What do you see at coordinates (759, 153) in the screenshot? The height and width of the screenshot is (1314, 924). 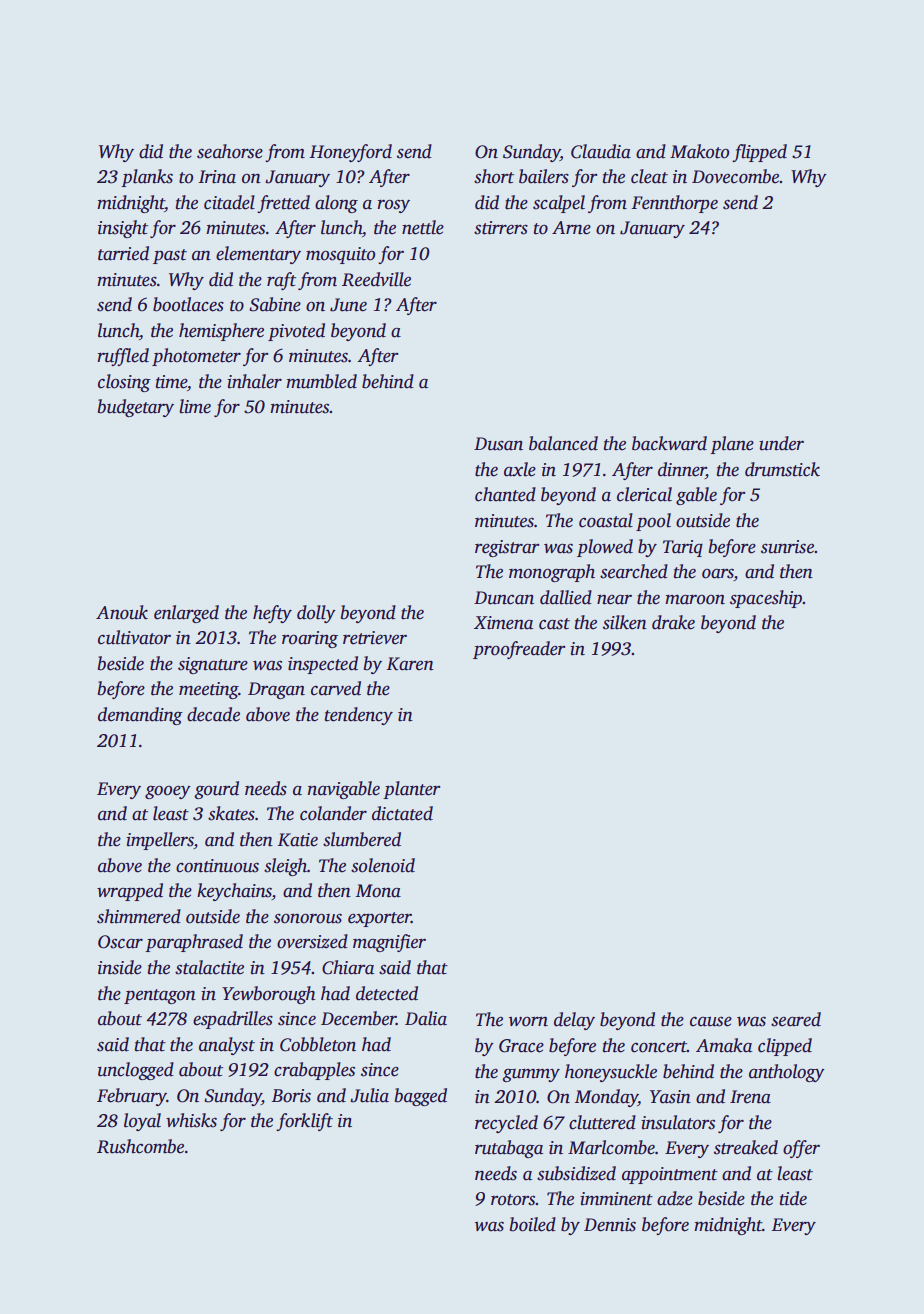 I see `flipped` at bounding box center [759, 153].
